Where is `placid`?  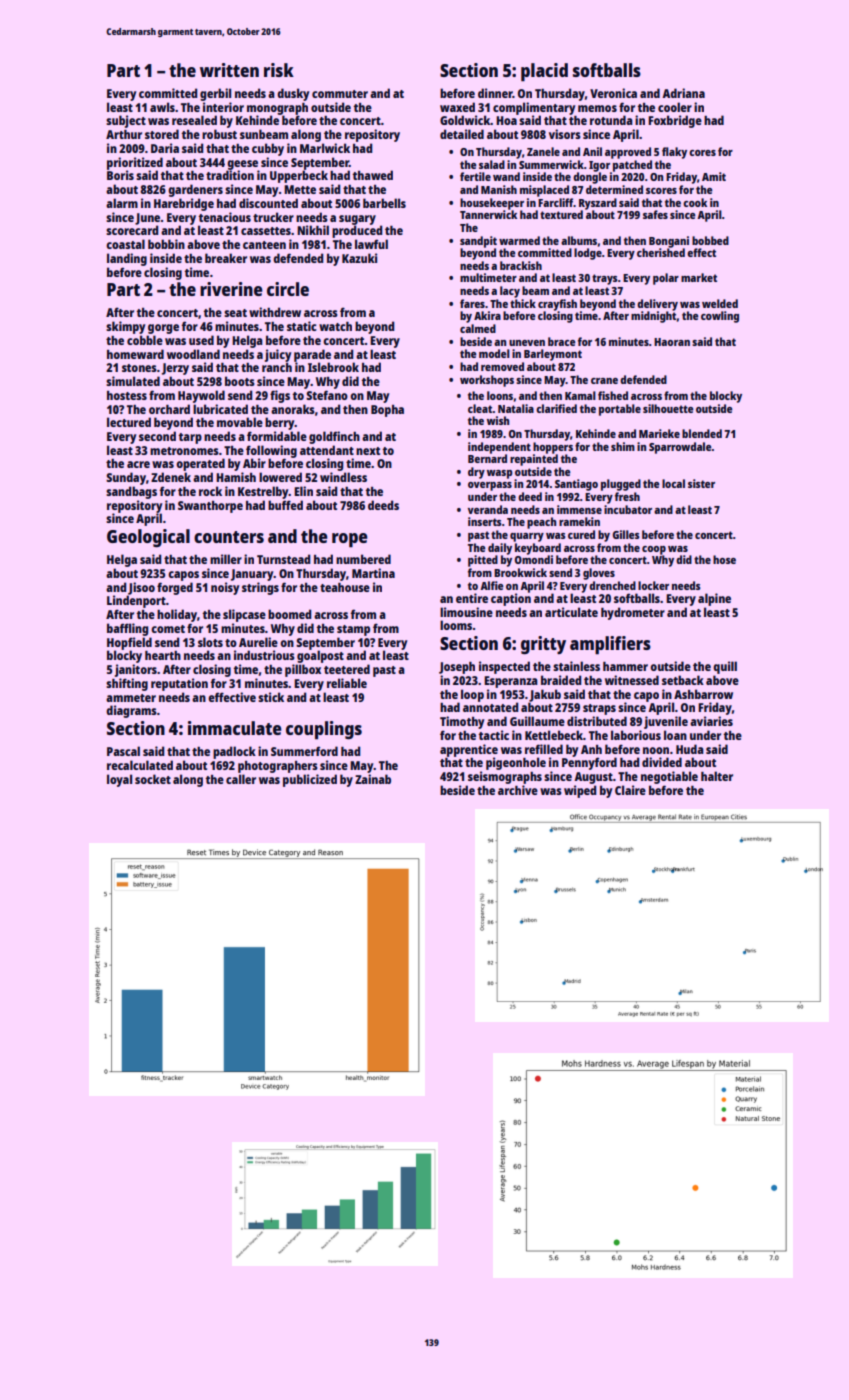 placid is located at coordinates (544, 72).
